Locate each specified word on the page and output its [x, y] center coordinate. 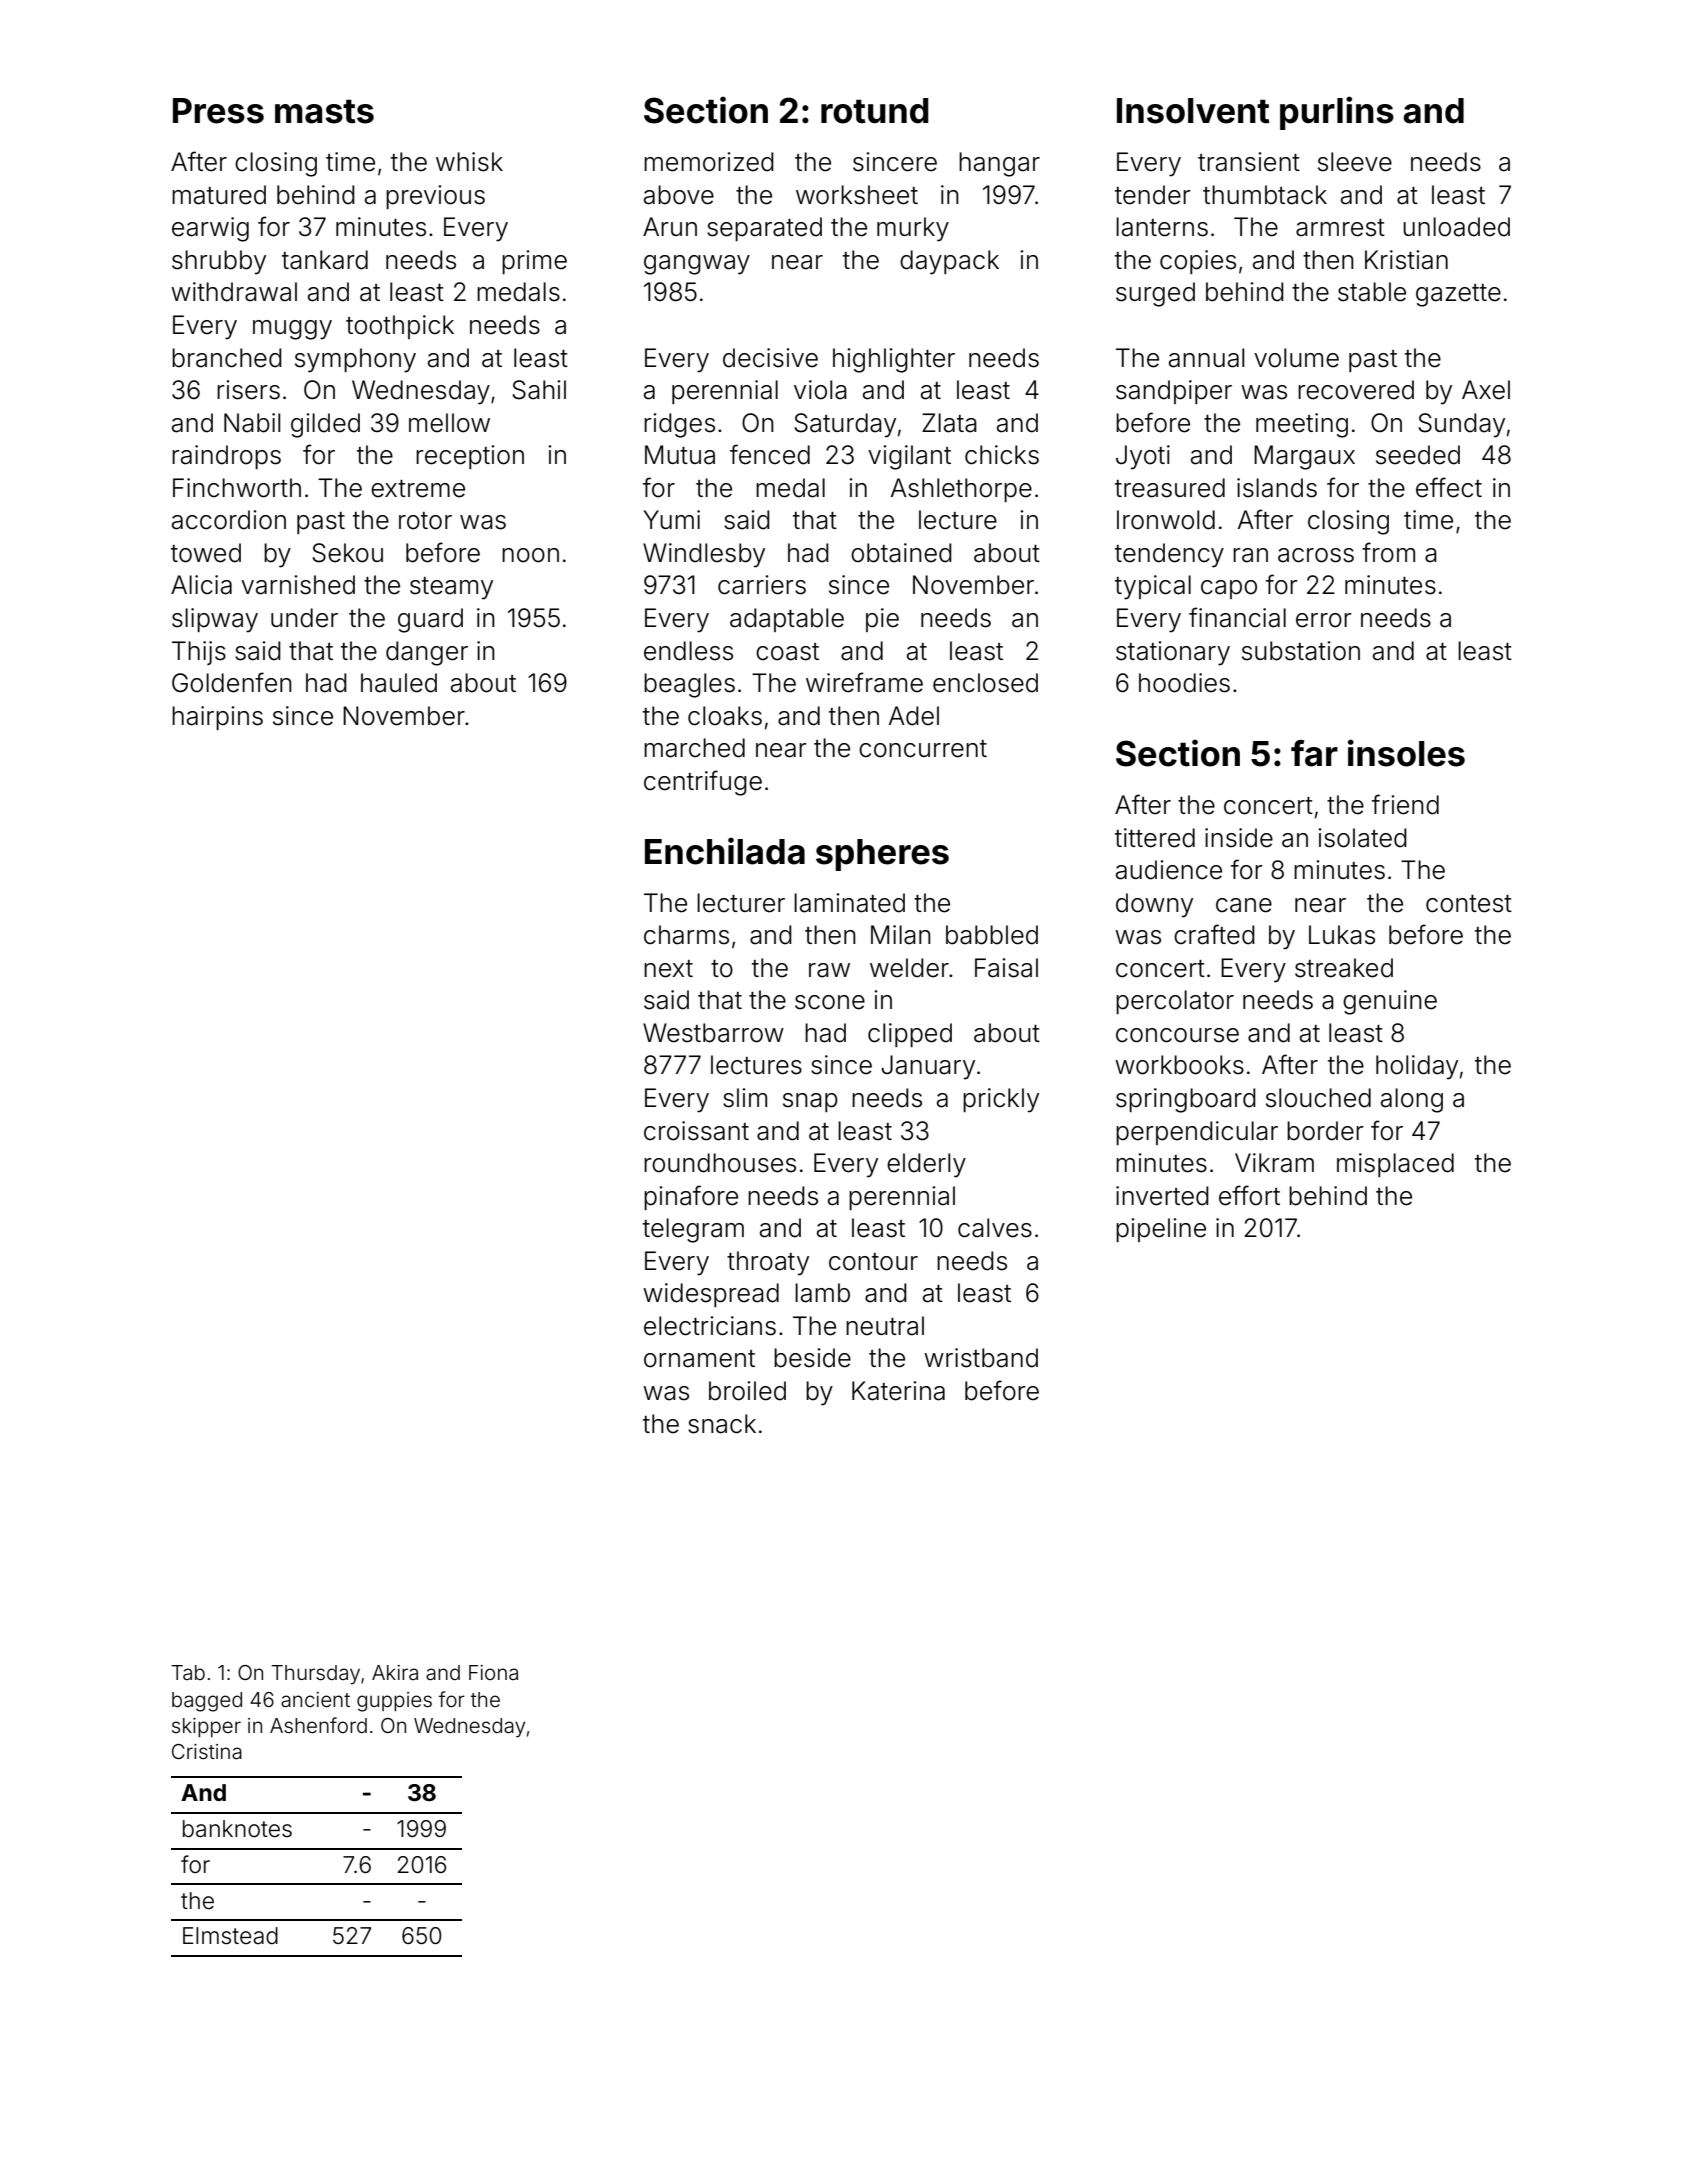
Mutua [680, 455]
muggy [292, 330]
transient [1249, 162]
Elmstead [230, 1936]
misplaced [1395, 1165]
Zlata [949, 423]
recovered [1356, 390]
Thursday [315, 1674]
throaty [768, 1263]
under [304, 618]
